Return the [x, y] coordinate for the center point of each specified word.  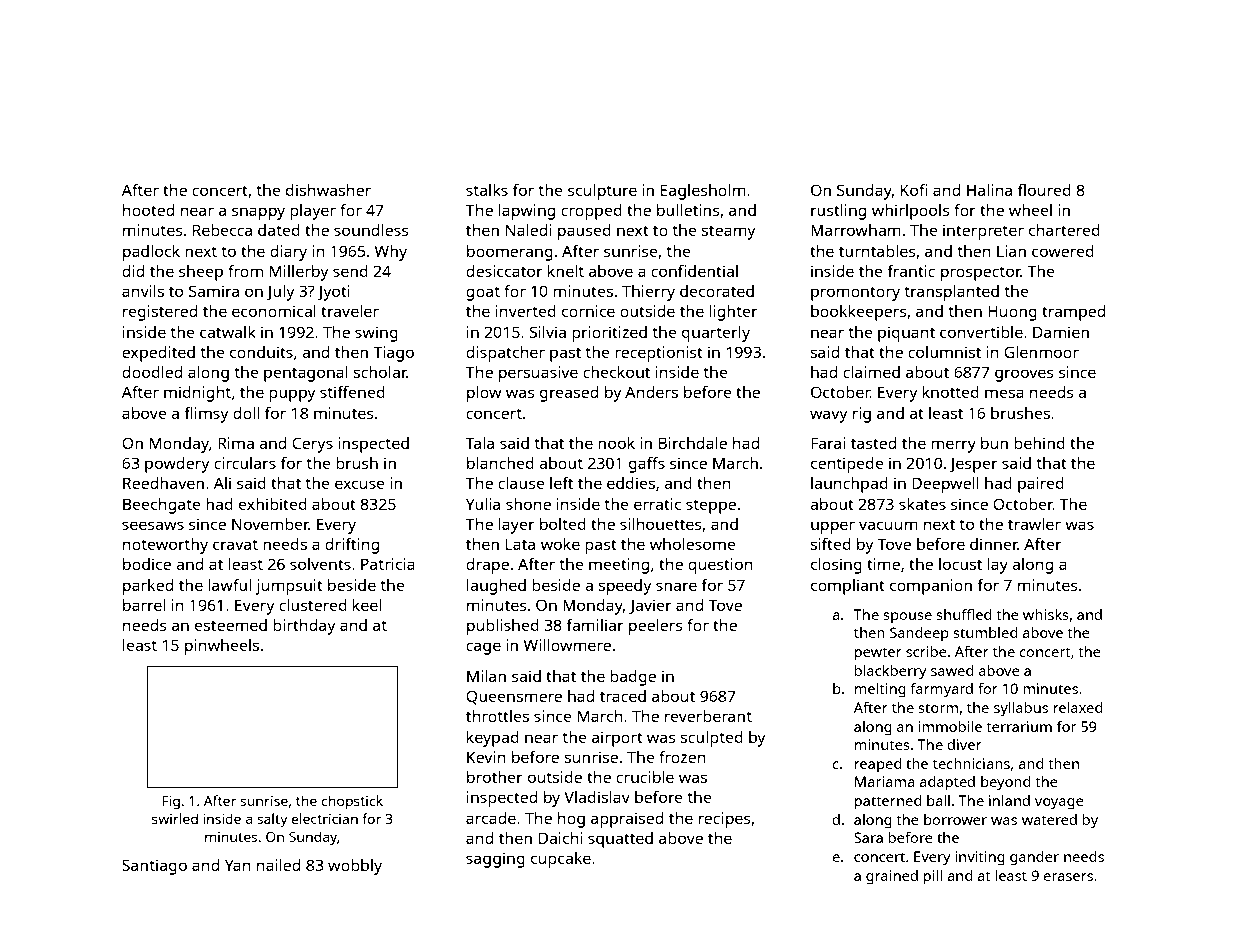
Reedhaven [163, 483]
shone [528, 504]
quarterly [716, 334]
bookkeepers [859, 313]
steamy [728, 232]
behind [1039, 443]
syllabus [1021, 709]
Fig [171, 803]
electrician [324, 818]
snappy [258, 213]
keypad [493, 739]
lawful [229, 585]
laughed [496, 587]
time [883, 564]
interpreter [983, 232]
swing [376, 334]
